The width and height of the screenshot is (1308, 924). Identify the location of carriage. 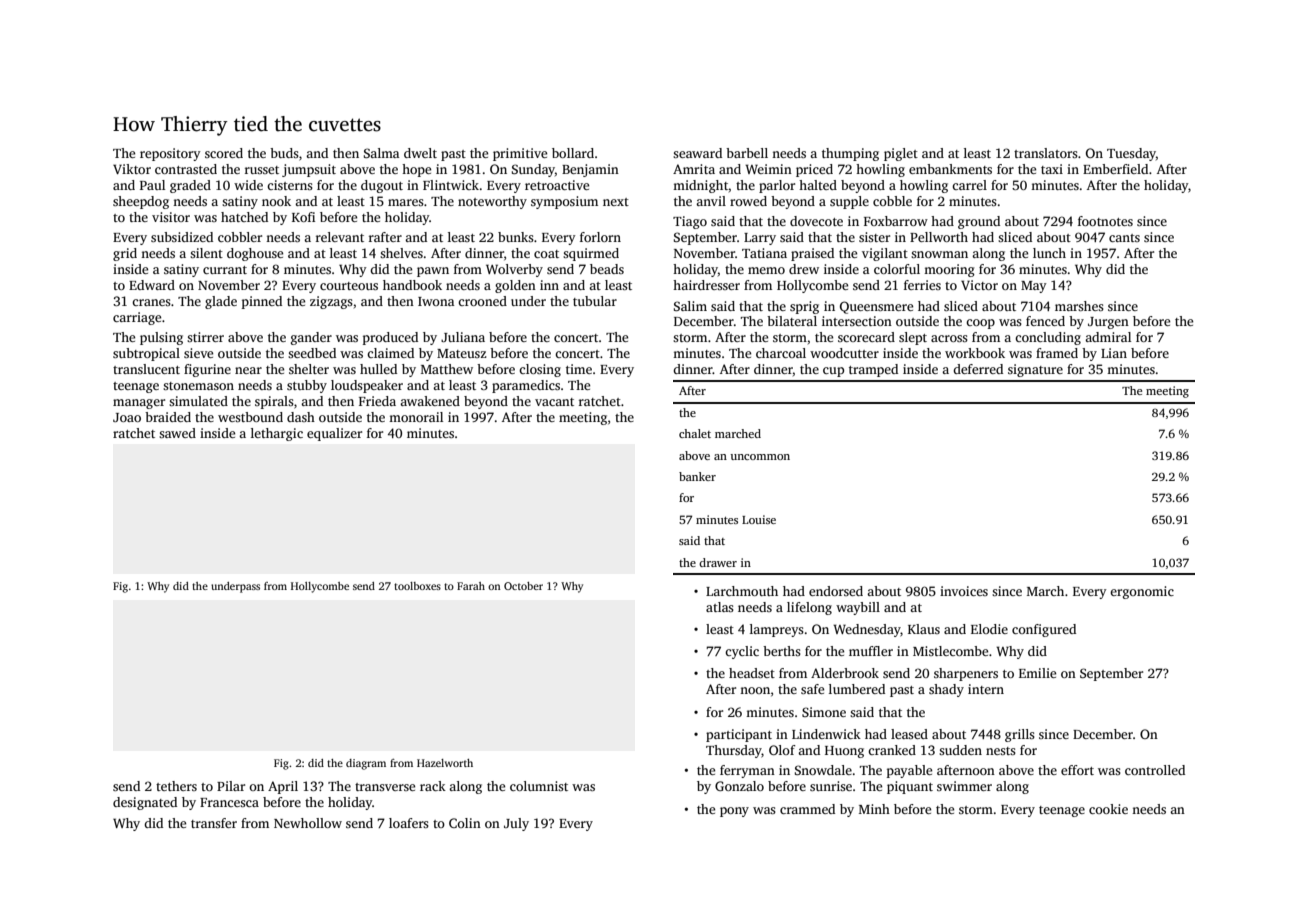
(137, 318).
